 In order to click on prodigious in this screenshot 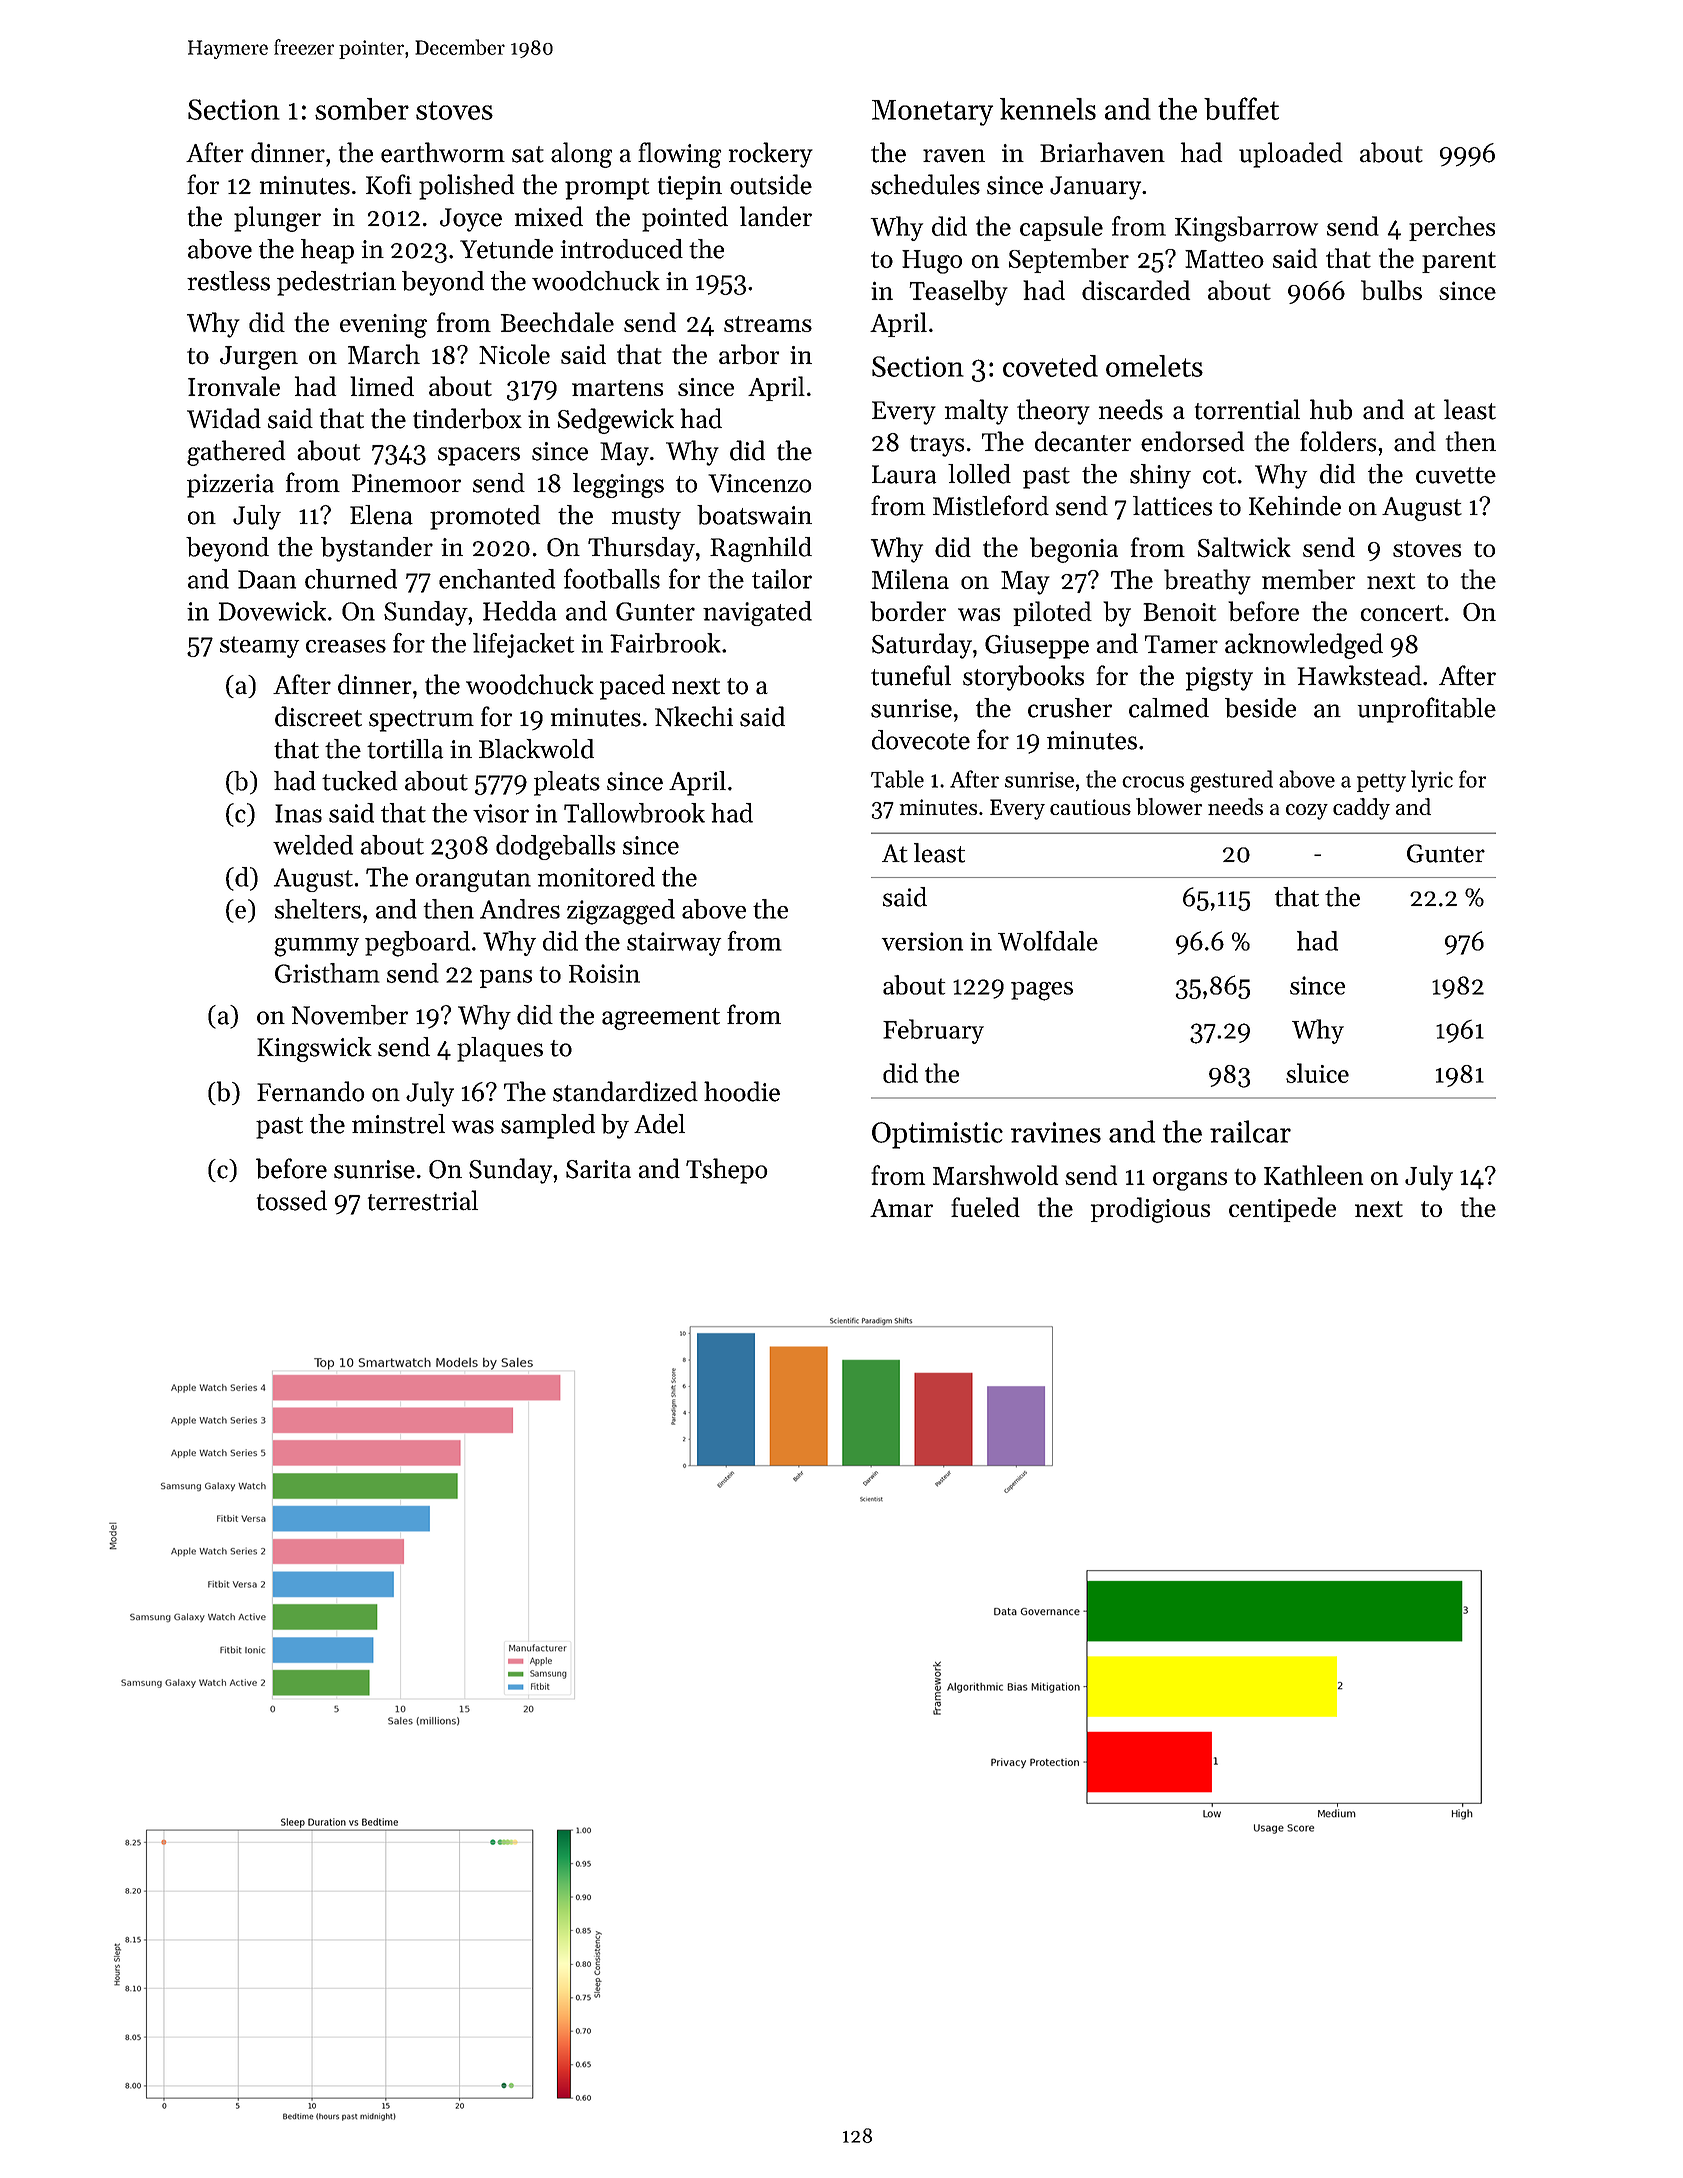, I will do `click(1150, 1210)`.
